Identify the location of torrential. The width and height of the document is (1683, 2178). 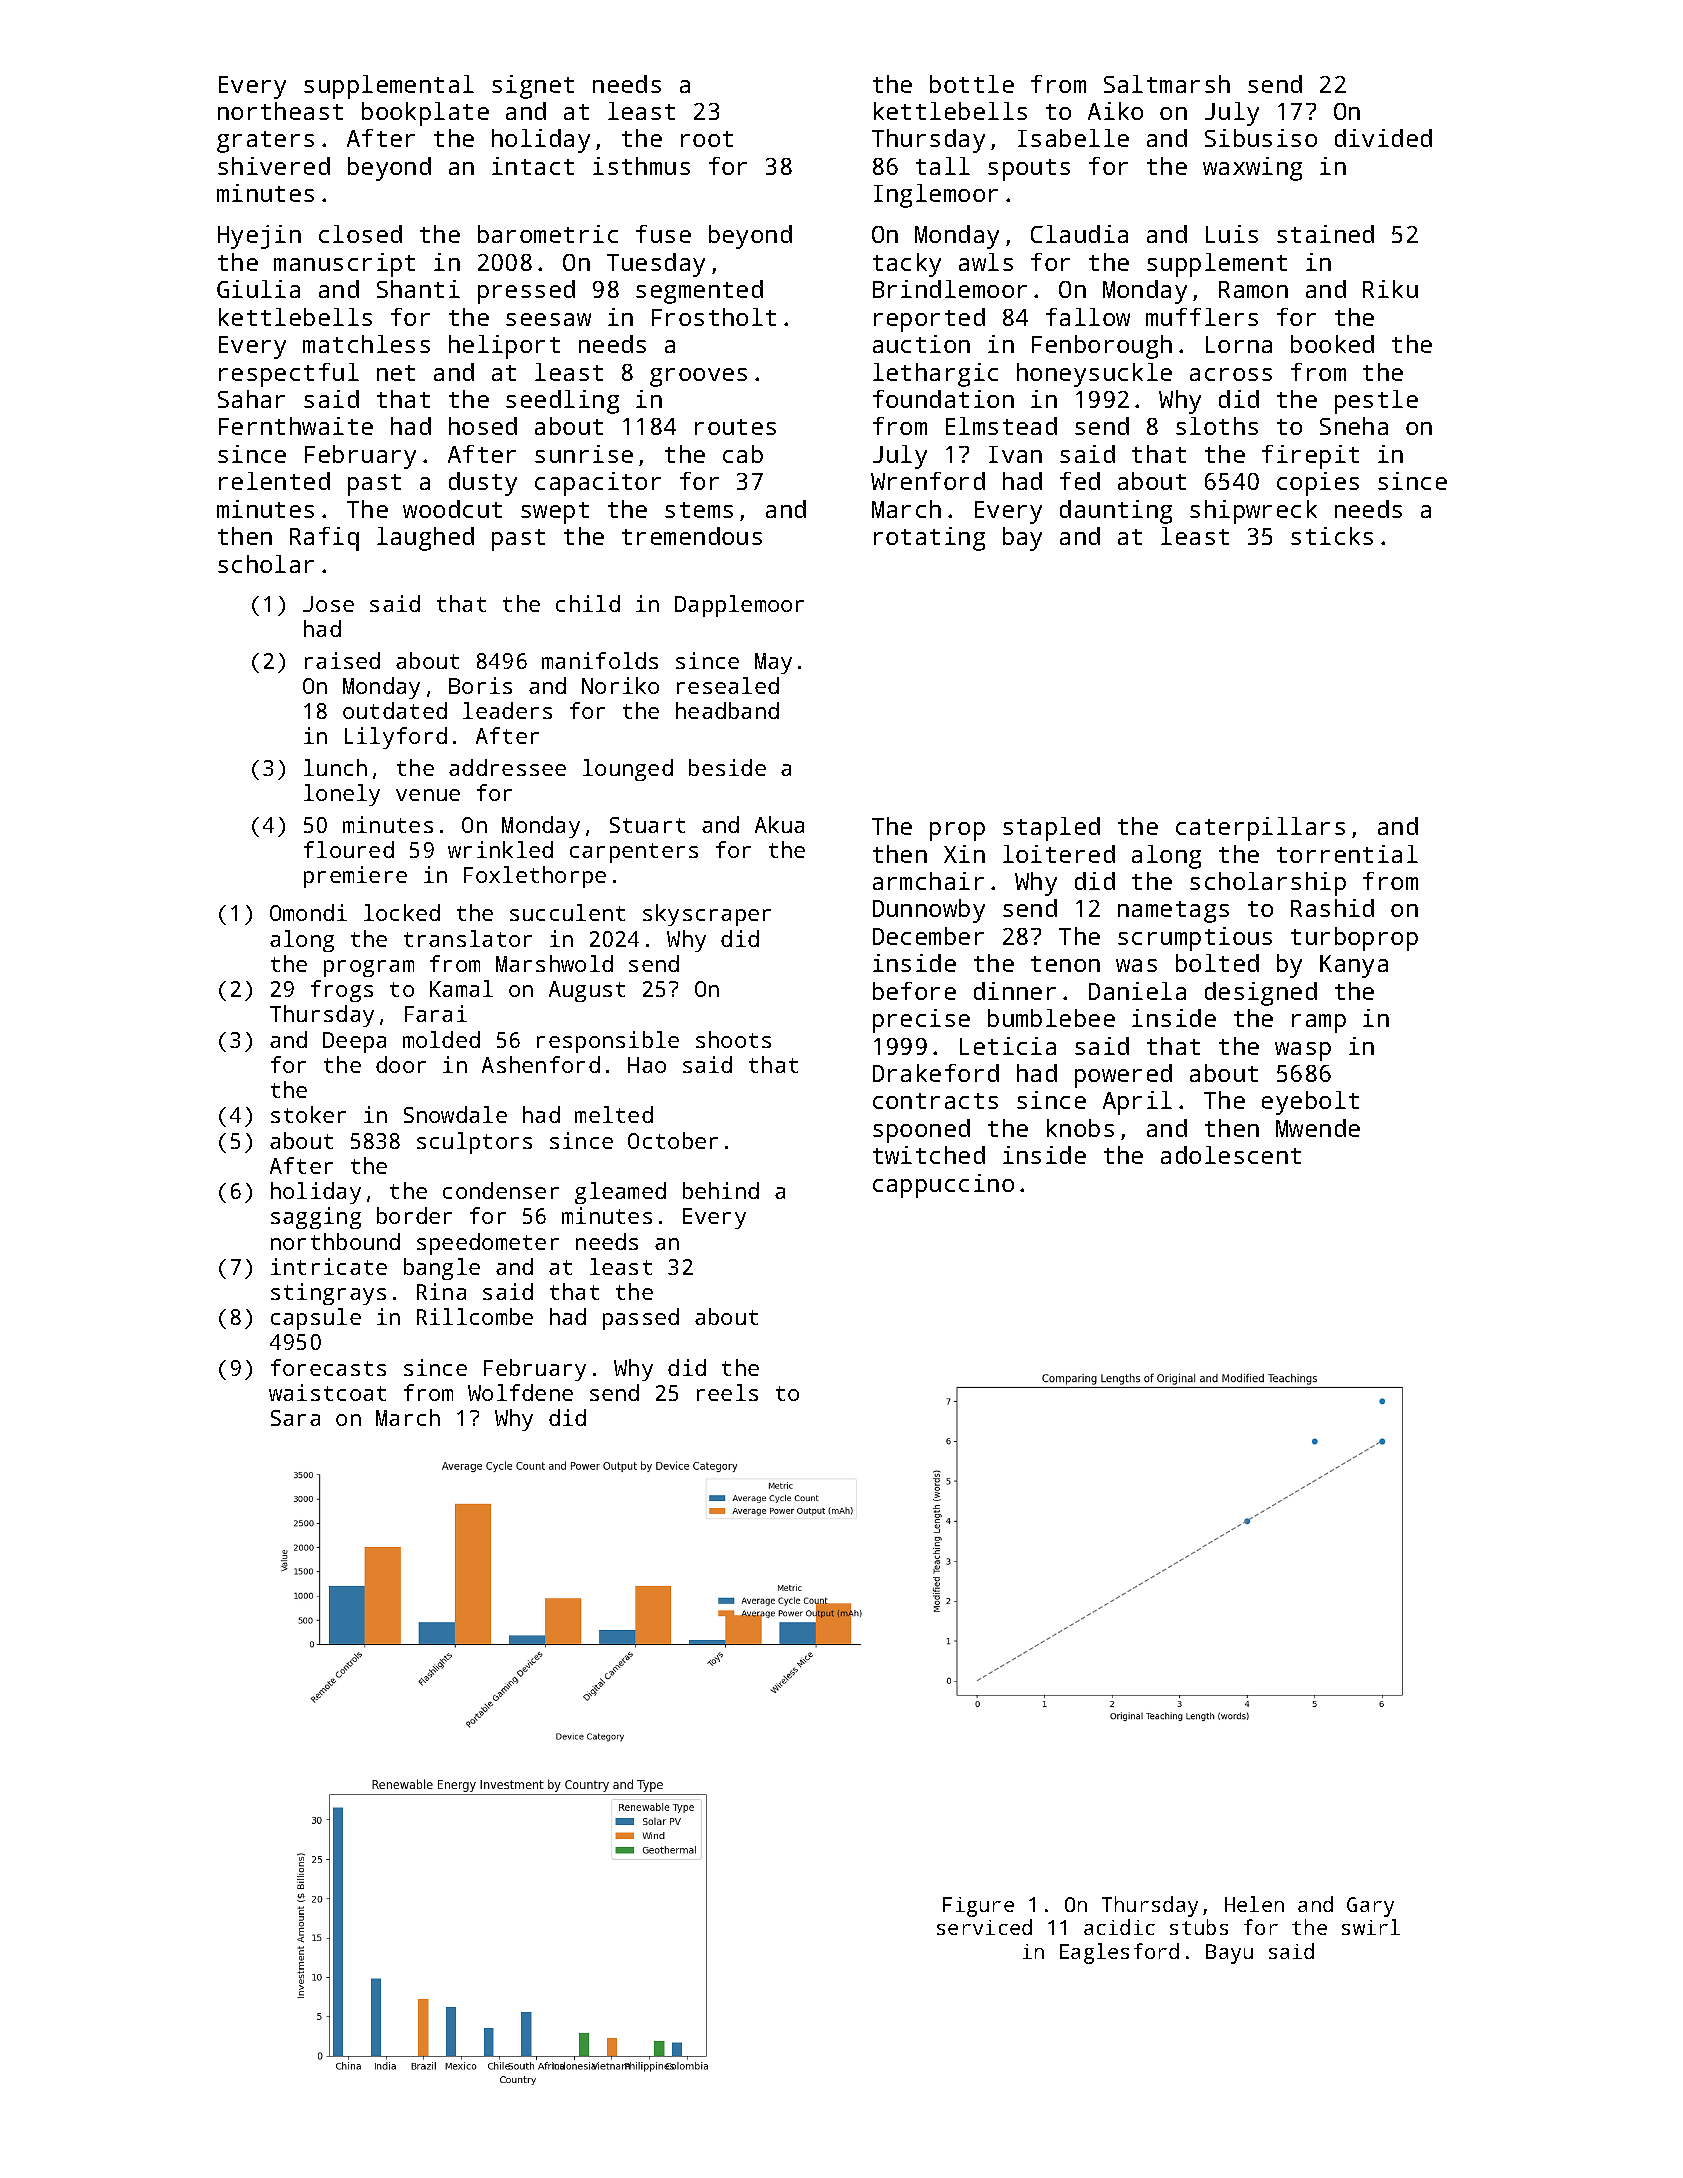
(1347, 854).
